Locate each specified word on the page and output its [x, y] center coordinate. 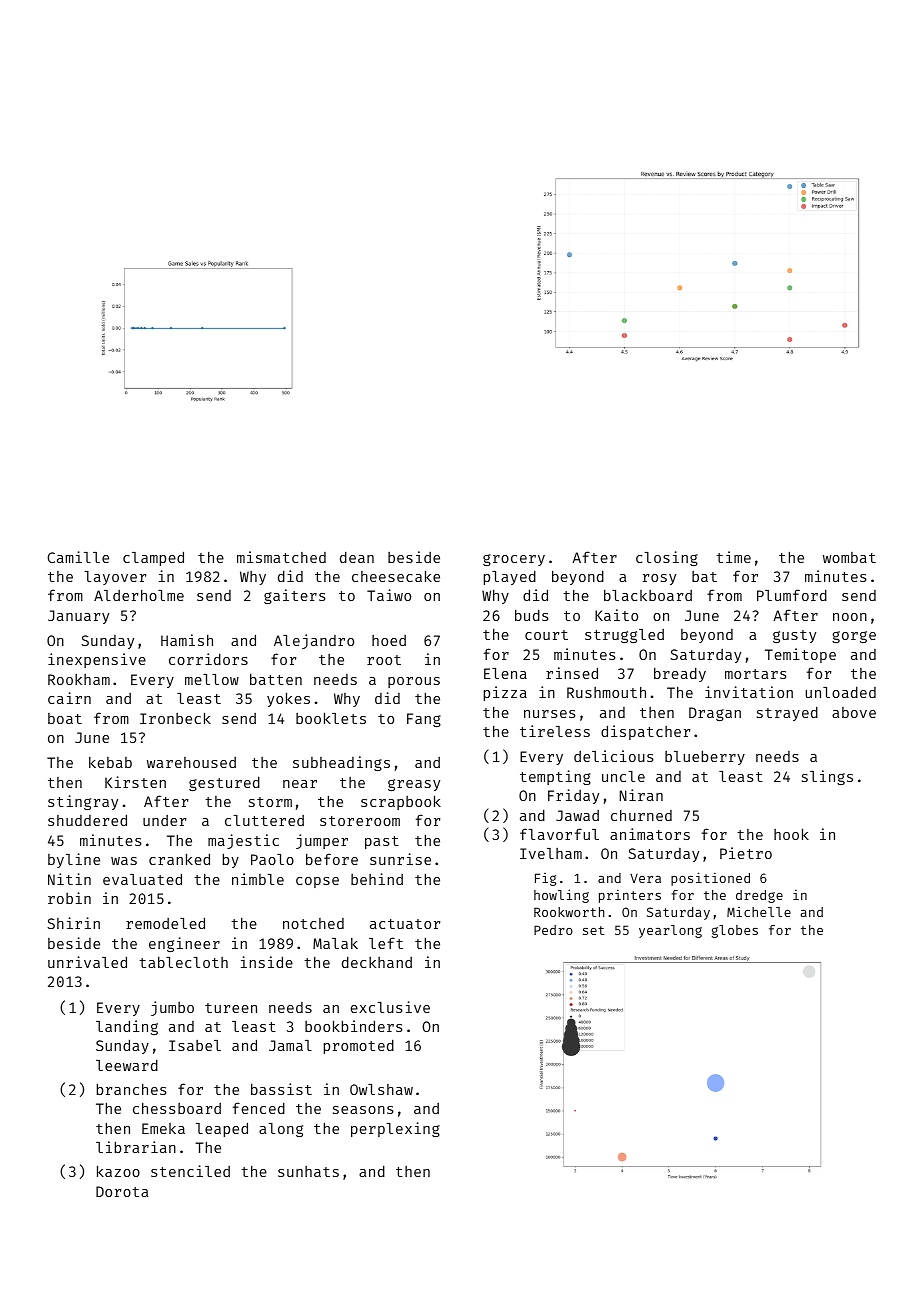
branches [132, 1089]
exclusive [390, 1007]
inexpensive [97, 660]
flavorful [559, 834]
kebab [110, 762]
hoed [389, 640]
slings [827, 777]
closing [667, 558]
